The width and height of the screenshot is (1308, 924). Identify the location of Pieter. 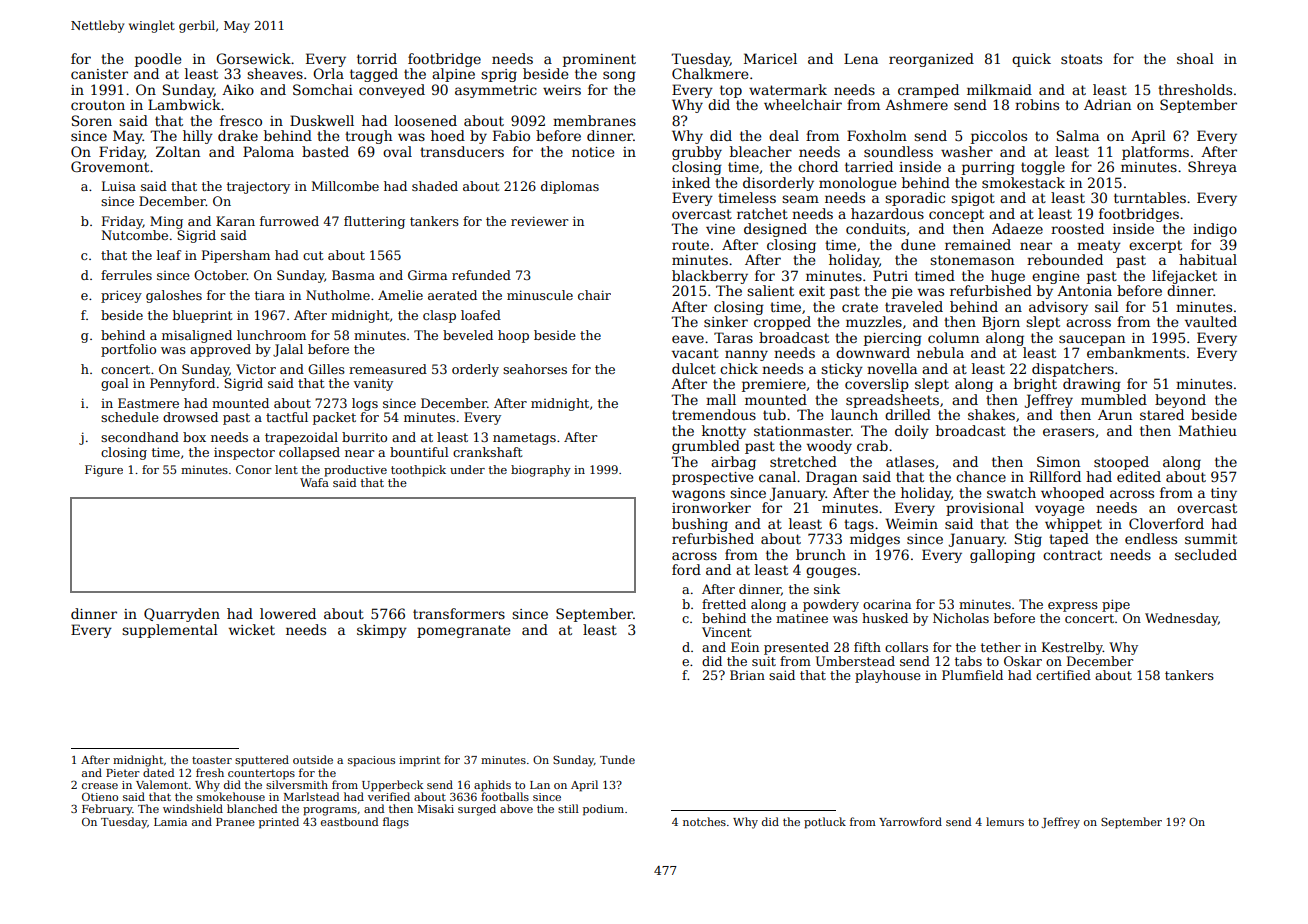
(123, 773).
